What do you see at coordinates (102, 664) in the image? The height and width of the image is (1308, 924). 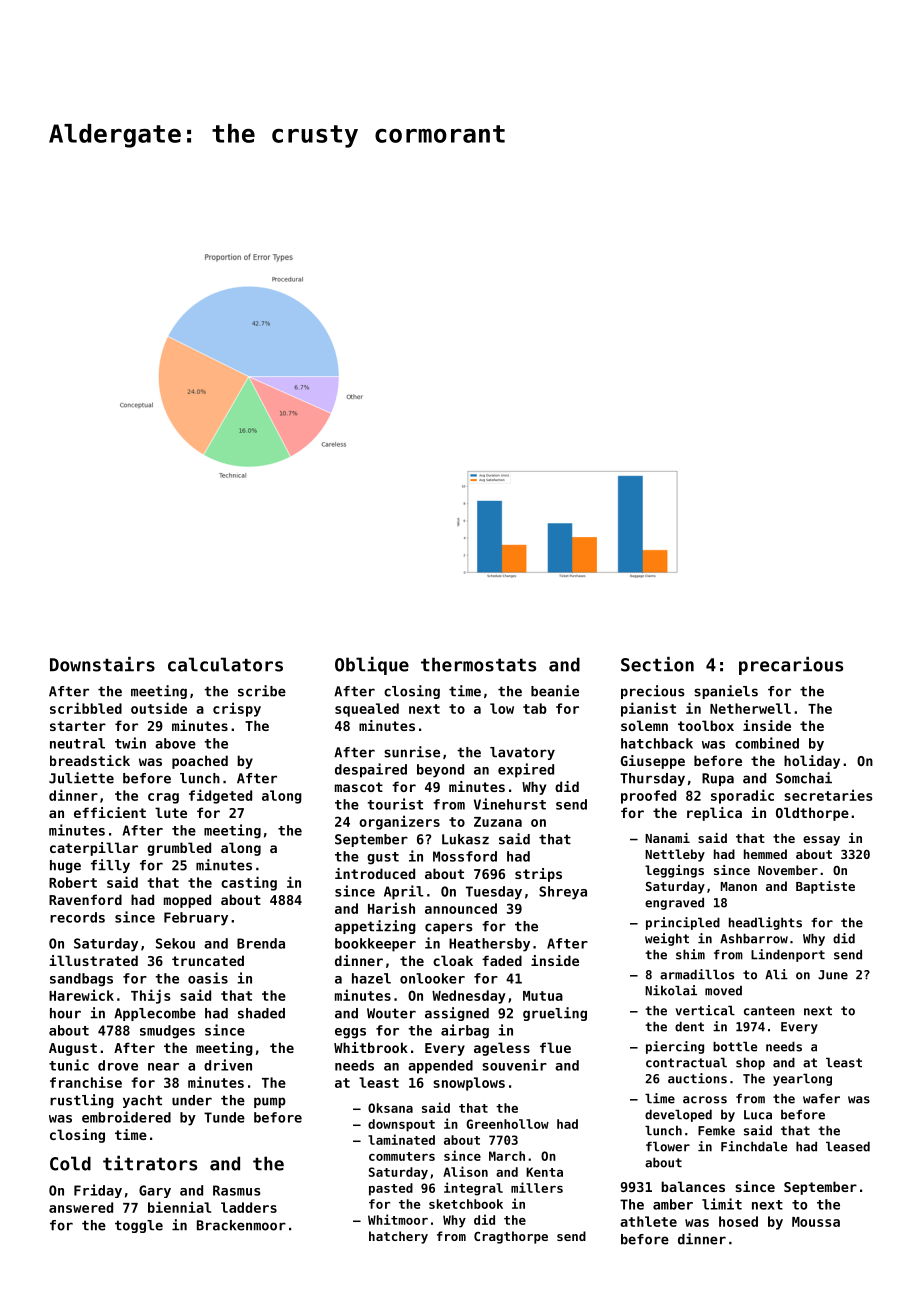 I see `Downstairs` at bounding box center [102, 664].
